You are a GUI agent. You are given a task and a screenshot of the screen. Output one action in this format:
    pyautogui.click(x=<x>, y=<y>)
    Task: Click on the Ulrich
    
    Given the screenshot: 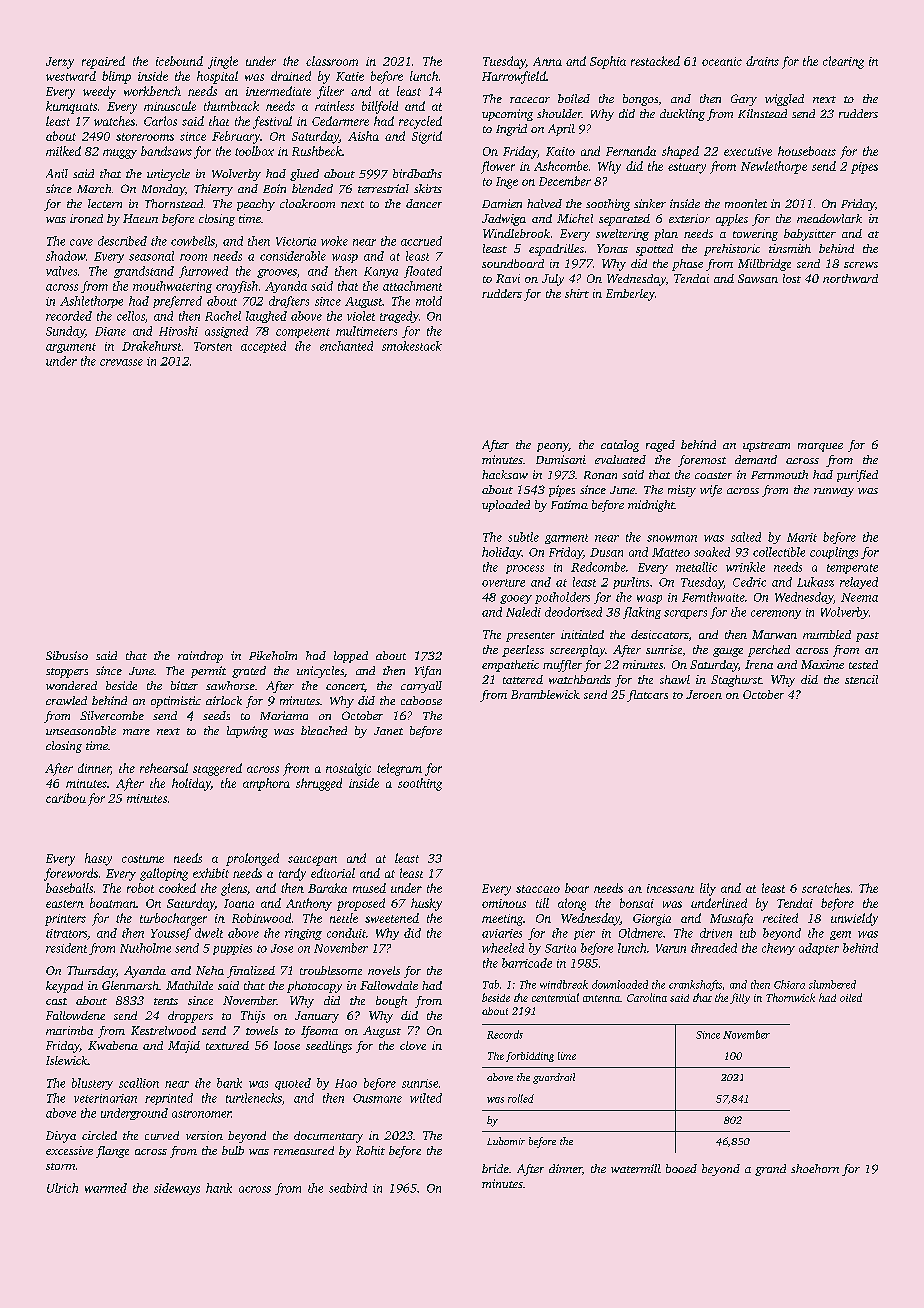 What is the action you would take?
    pyautogui.click(x=62, y=1188)
